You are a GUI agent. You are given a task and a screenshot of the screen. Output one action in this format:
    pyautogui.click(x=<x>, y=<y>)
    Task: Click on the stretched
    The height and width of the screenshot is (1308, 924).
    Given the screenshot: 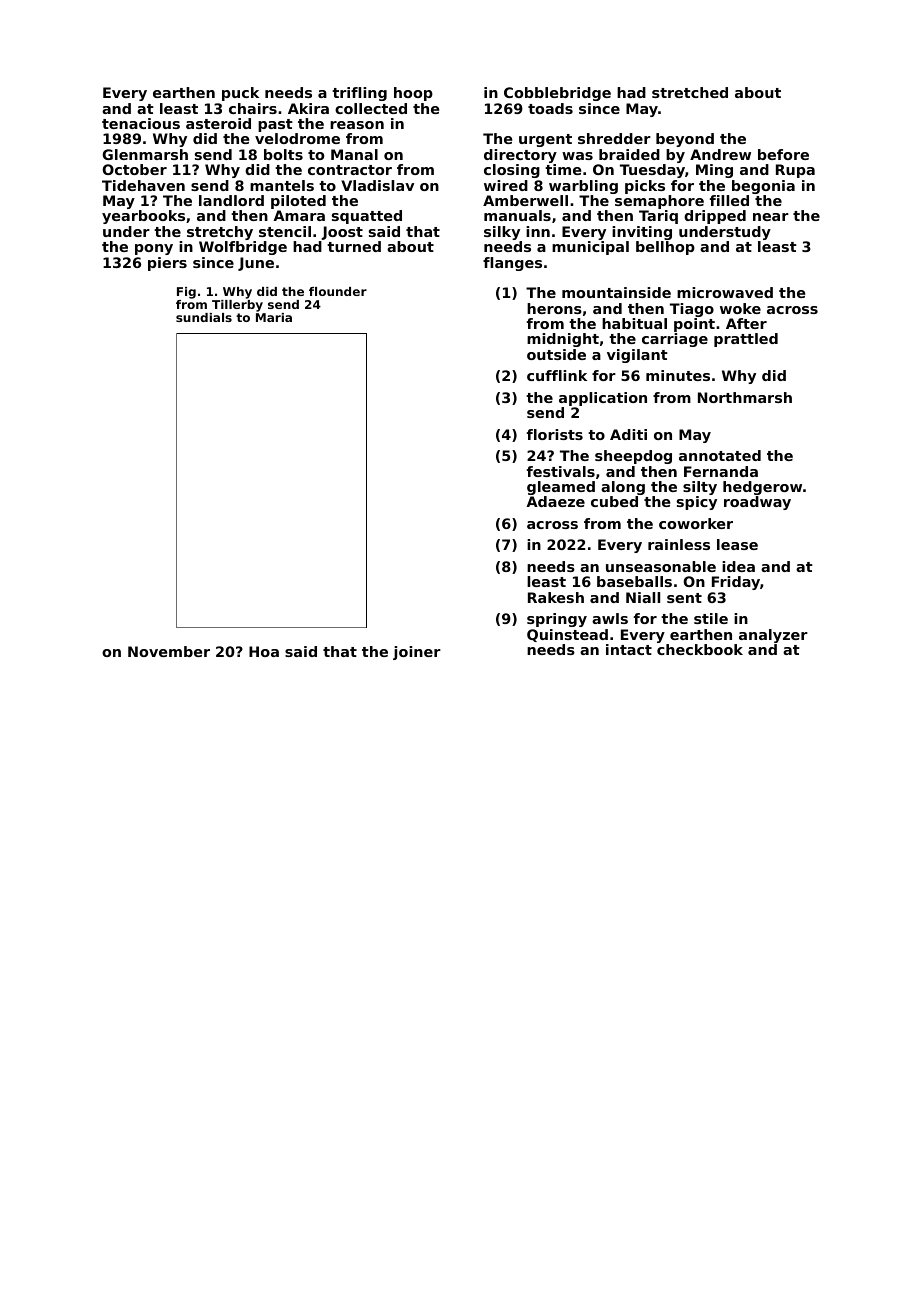 What is the action you would take?
    pyautogui.click(x=690, y=92)
